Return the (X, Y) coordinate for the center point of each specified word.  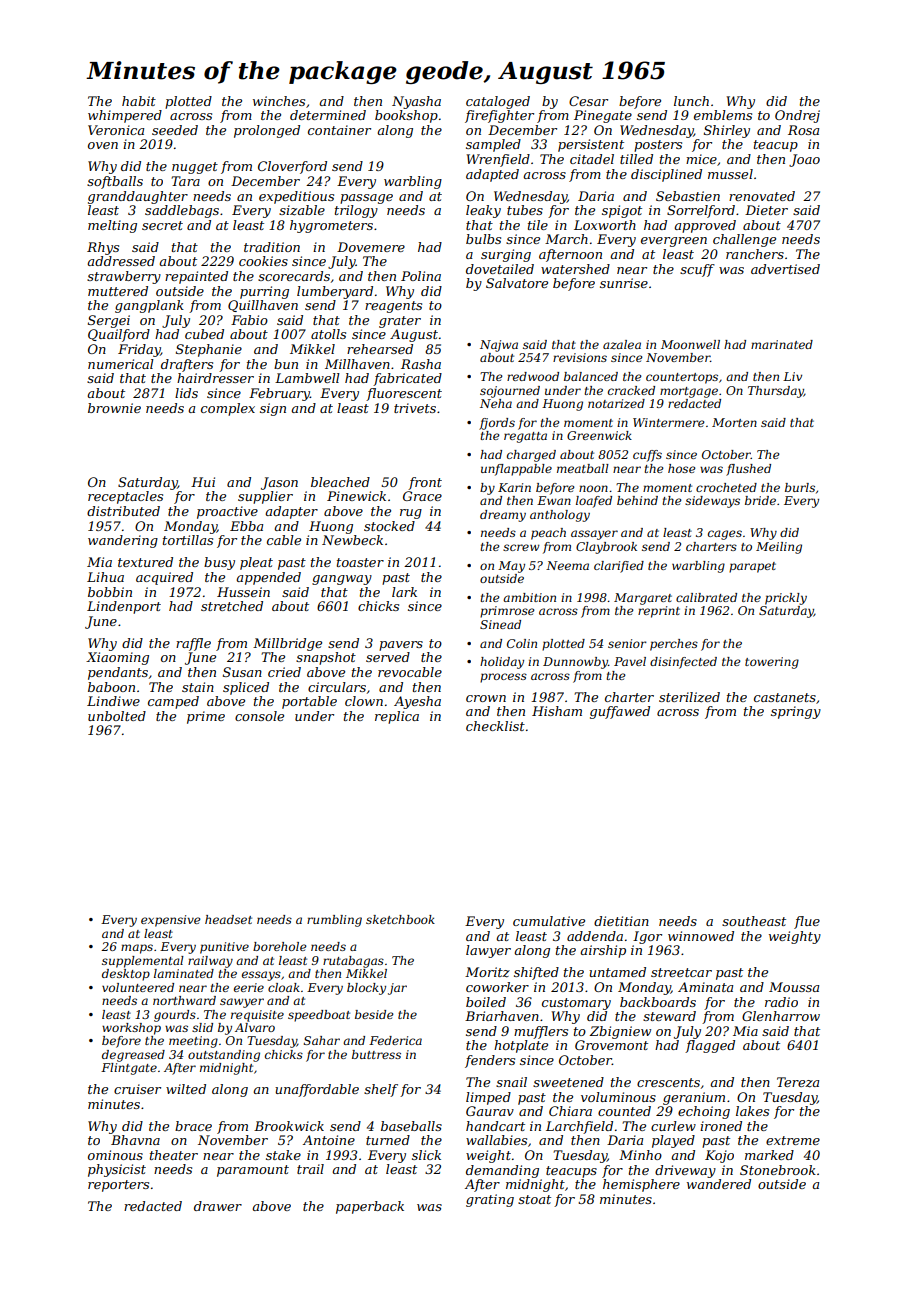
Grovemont (611, 1045)
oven (103, 145)
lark (404, 592)
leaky (483, 211)
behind (637, 500)
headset (228, 919)
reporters (118, 1186)
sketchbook (400, 919)
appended (268, 578)
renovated (762, 196)
